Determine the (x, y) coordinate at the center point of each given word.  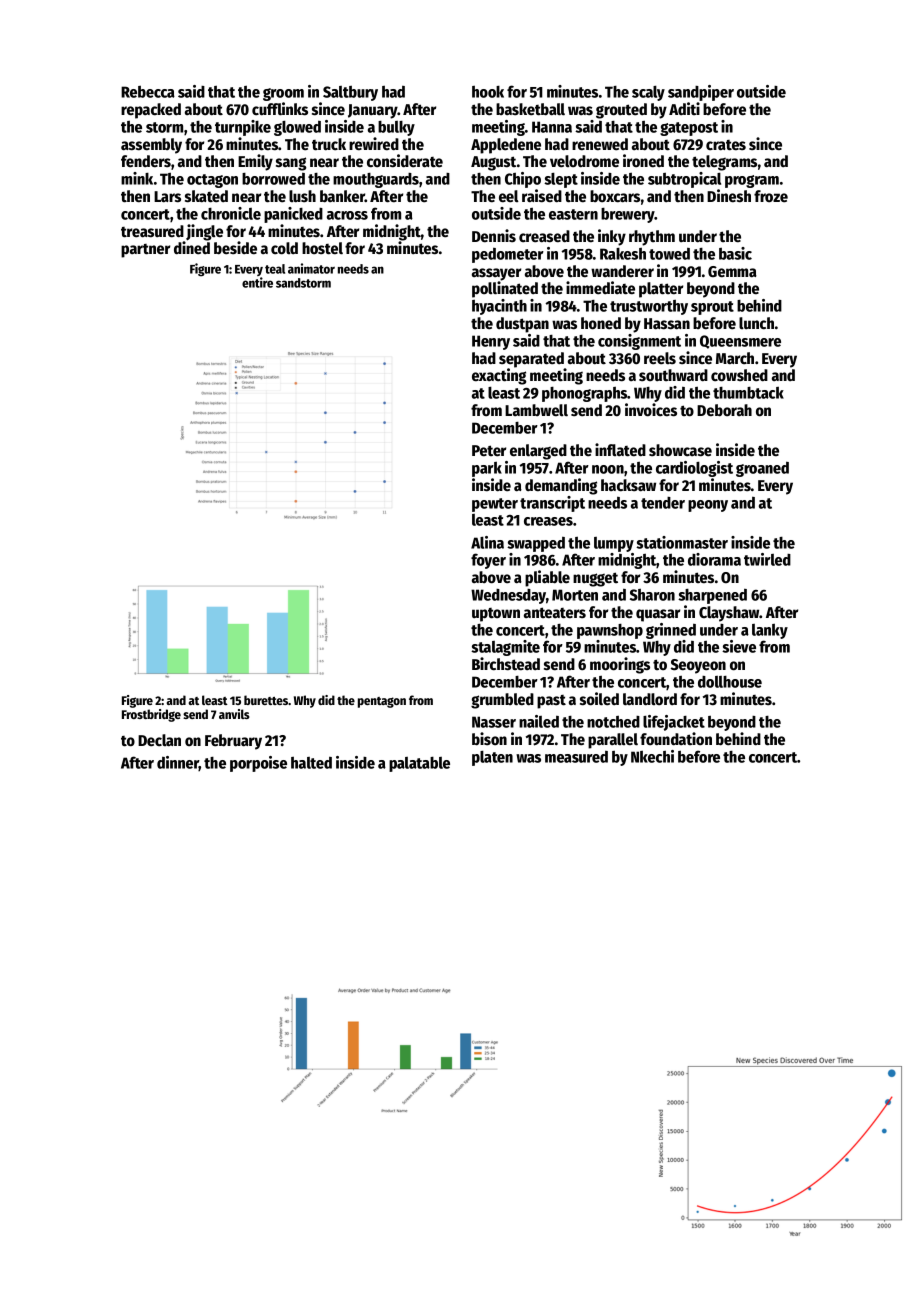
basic (735, 253)
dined (192, 248)
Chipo (523, 180)
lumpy (614, 544)
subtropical (684, 180)
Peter (489, 451)
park (487, 469)
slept (561, 180)
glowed (297, 128)
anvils (234, 714)
